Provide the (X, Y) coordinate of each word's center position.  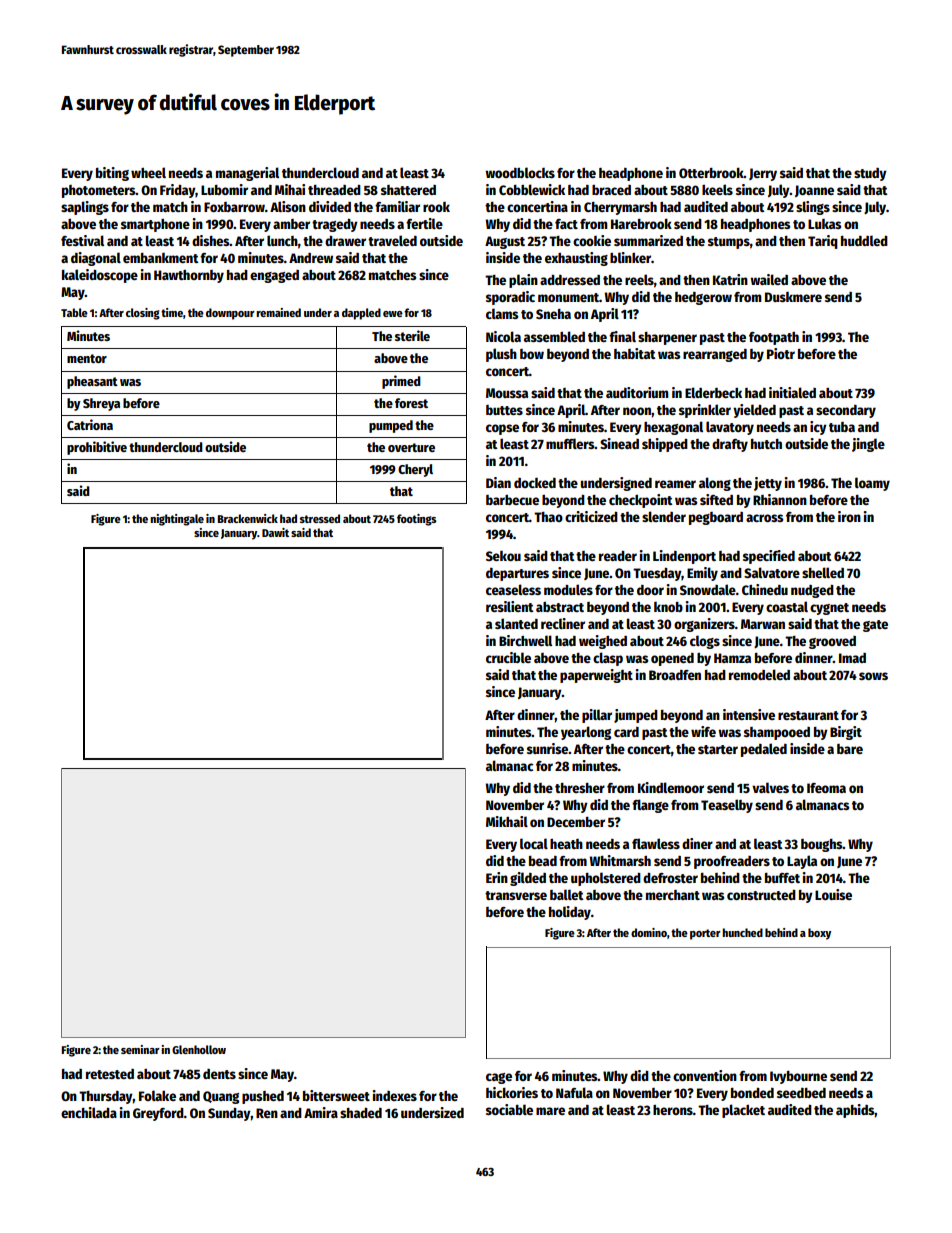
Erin (497, 877)
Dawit (275, 532)
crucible (508, 657)
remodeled (759, 674)
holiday (570, 913)
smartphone (155, 225)
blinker (630, 257)
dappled (361, 314)
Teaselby (727, 806)
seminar (140, 1049)
